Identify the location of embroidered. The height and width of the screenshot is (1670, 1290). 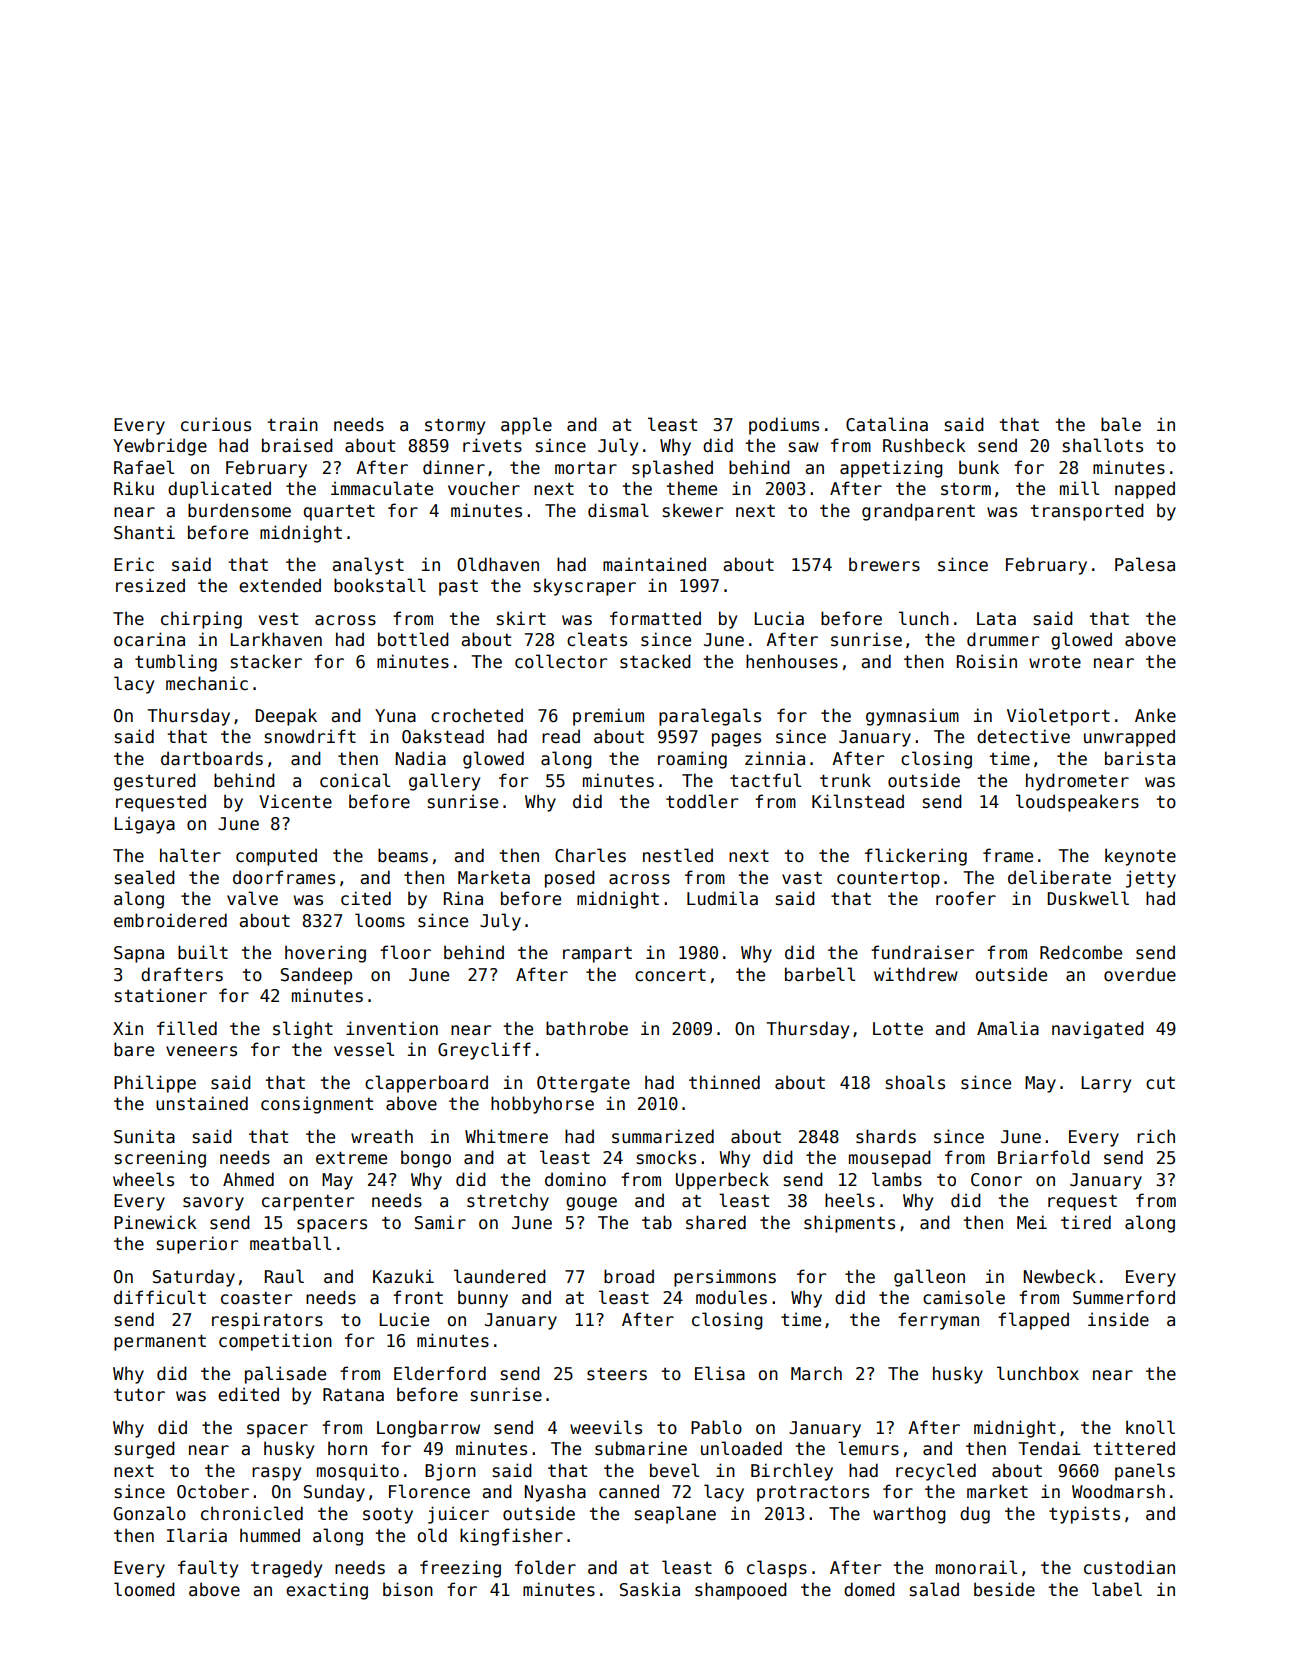
(170, 920).
